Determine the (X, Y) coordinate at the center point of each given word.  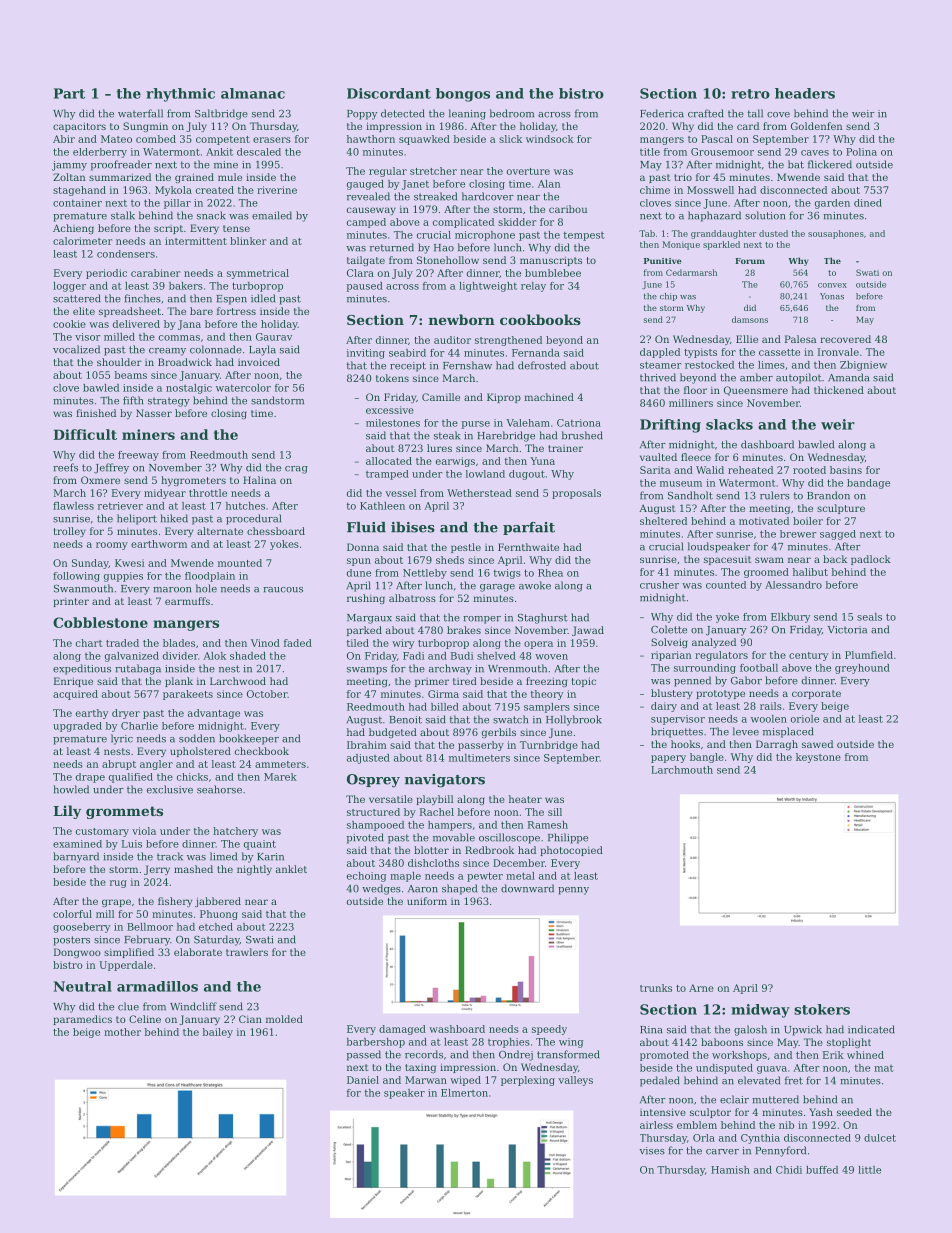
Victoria (847, 630)
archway (450, 669)
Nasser (154, 413)
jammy (69, 166)
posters (71, 941)
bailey (218, 1033)
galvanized (132, 657)
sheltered (663, 521)
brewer (798, 534)
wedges (381, 889)
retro (750, 94)
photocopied (571, 851)
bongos (463, 95)
